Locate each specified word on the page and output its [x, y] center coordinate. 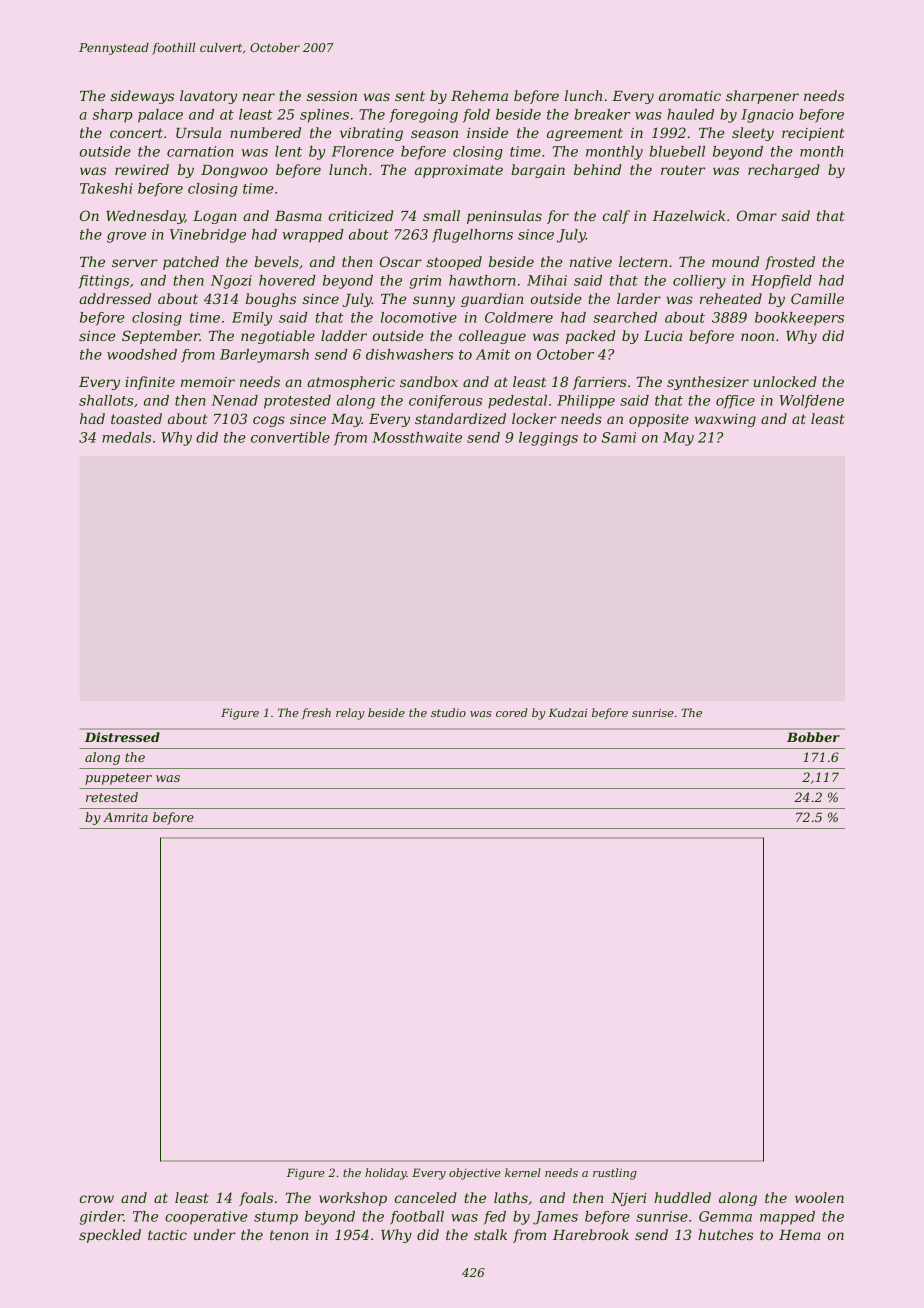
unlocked [785, 381]
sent [410, 96]
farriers [600, 383]
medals [126, 437]
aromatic [690, 96]
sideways [142, 97]
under [214, 1234]
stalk [490, 1234]
